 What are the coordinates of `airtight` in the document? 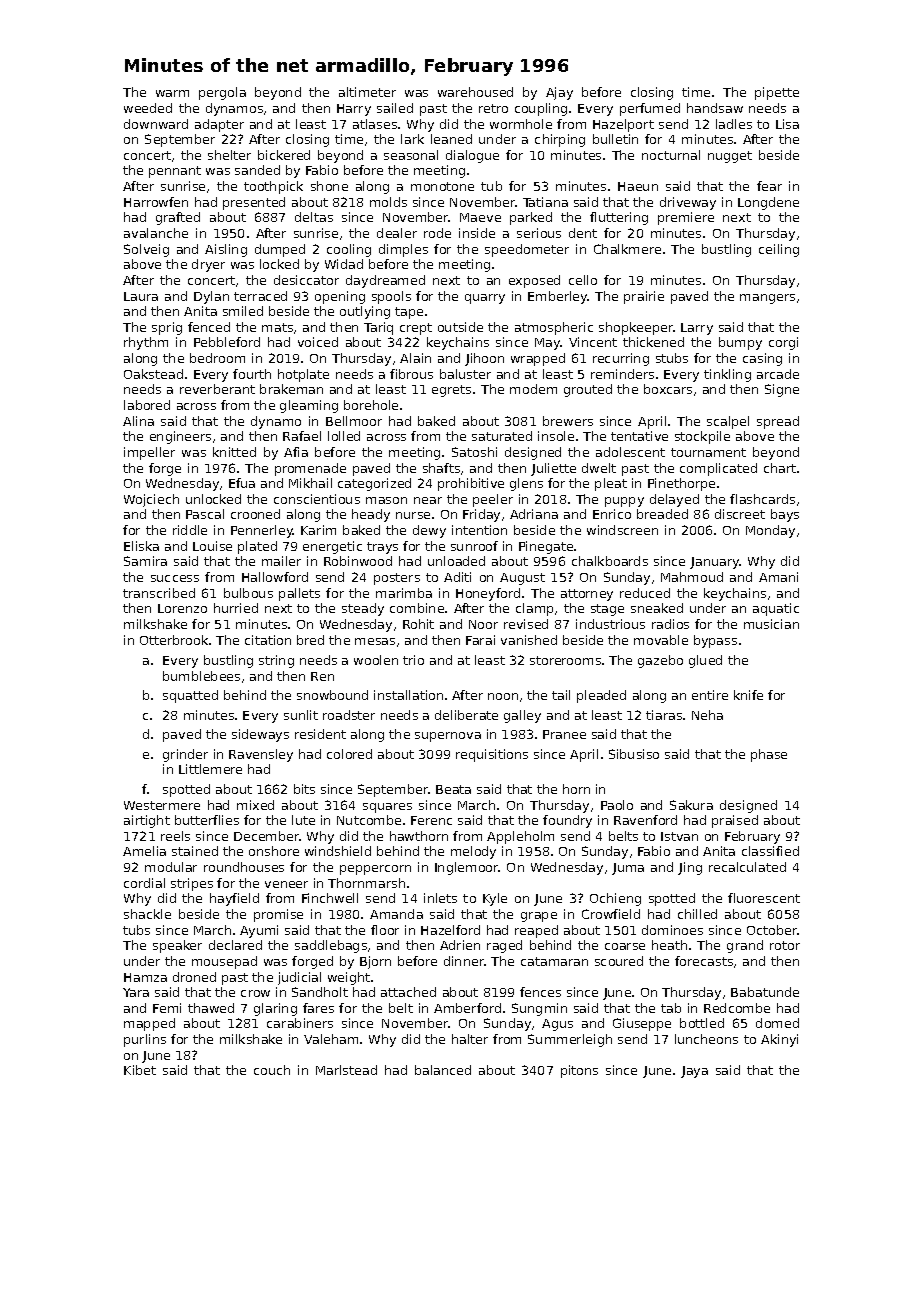 It's located at (147, 821).
